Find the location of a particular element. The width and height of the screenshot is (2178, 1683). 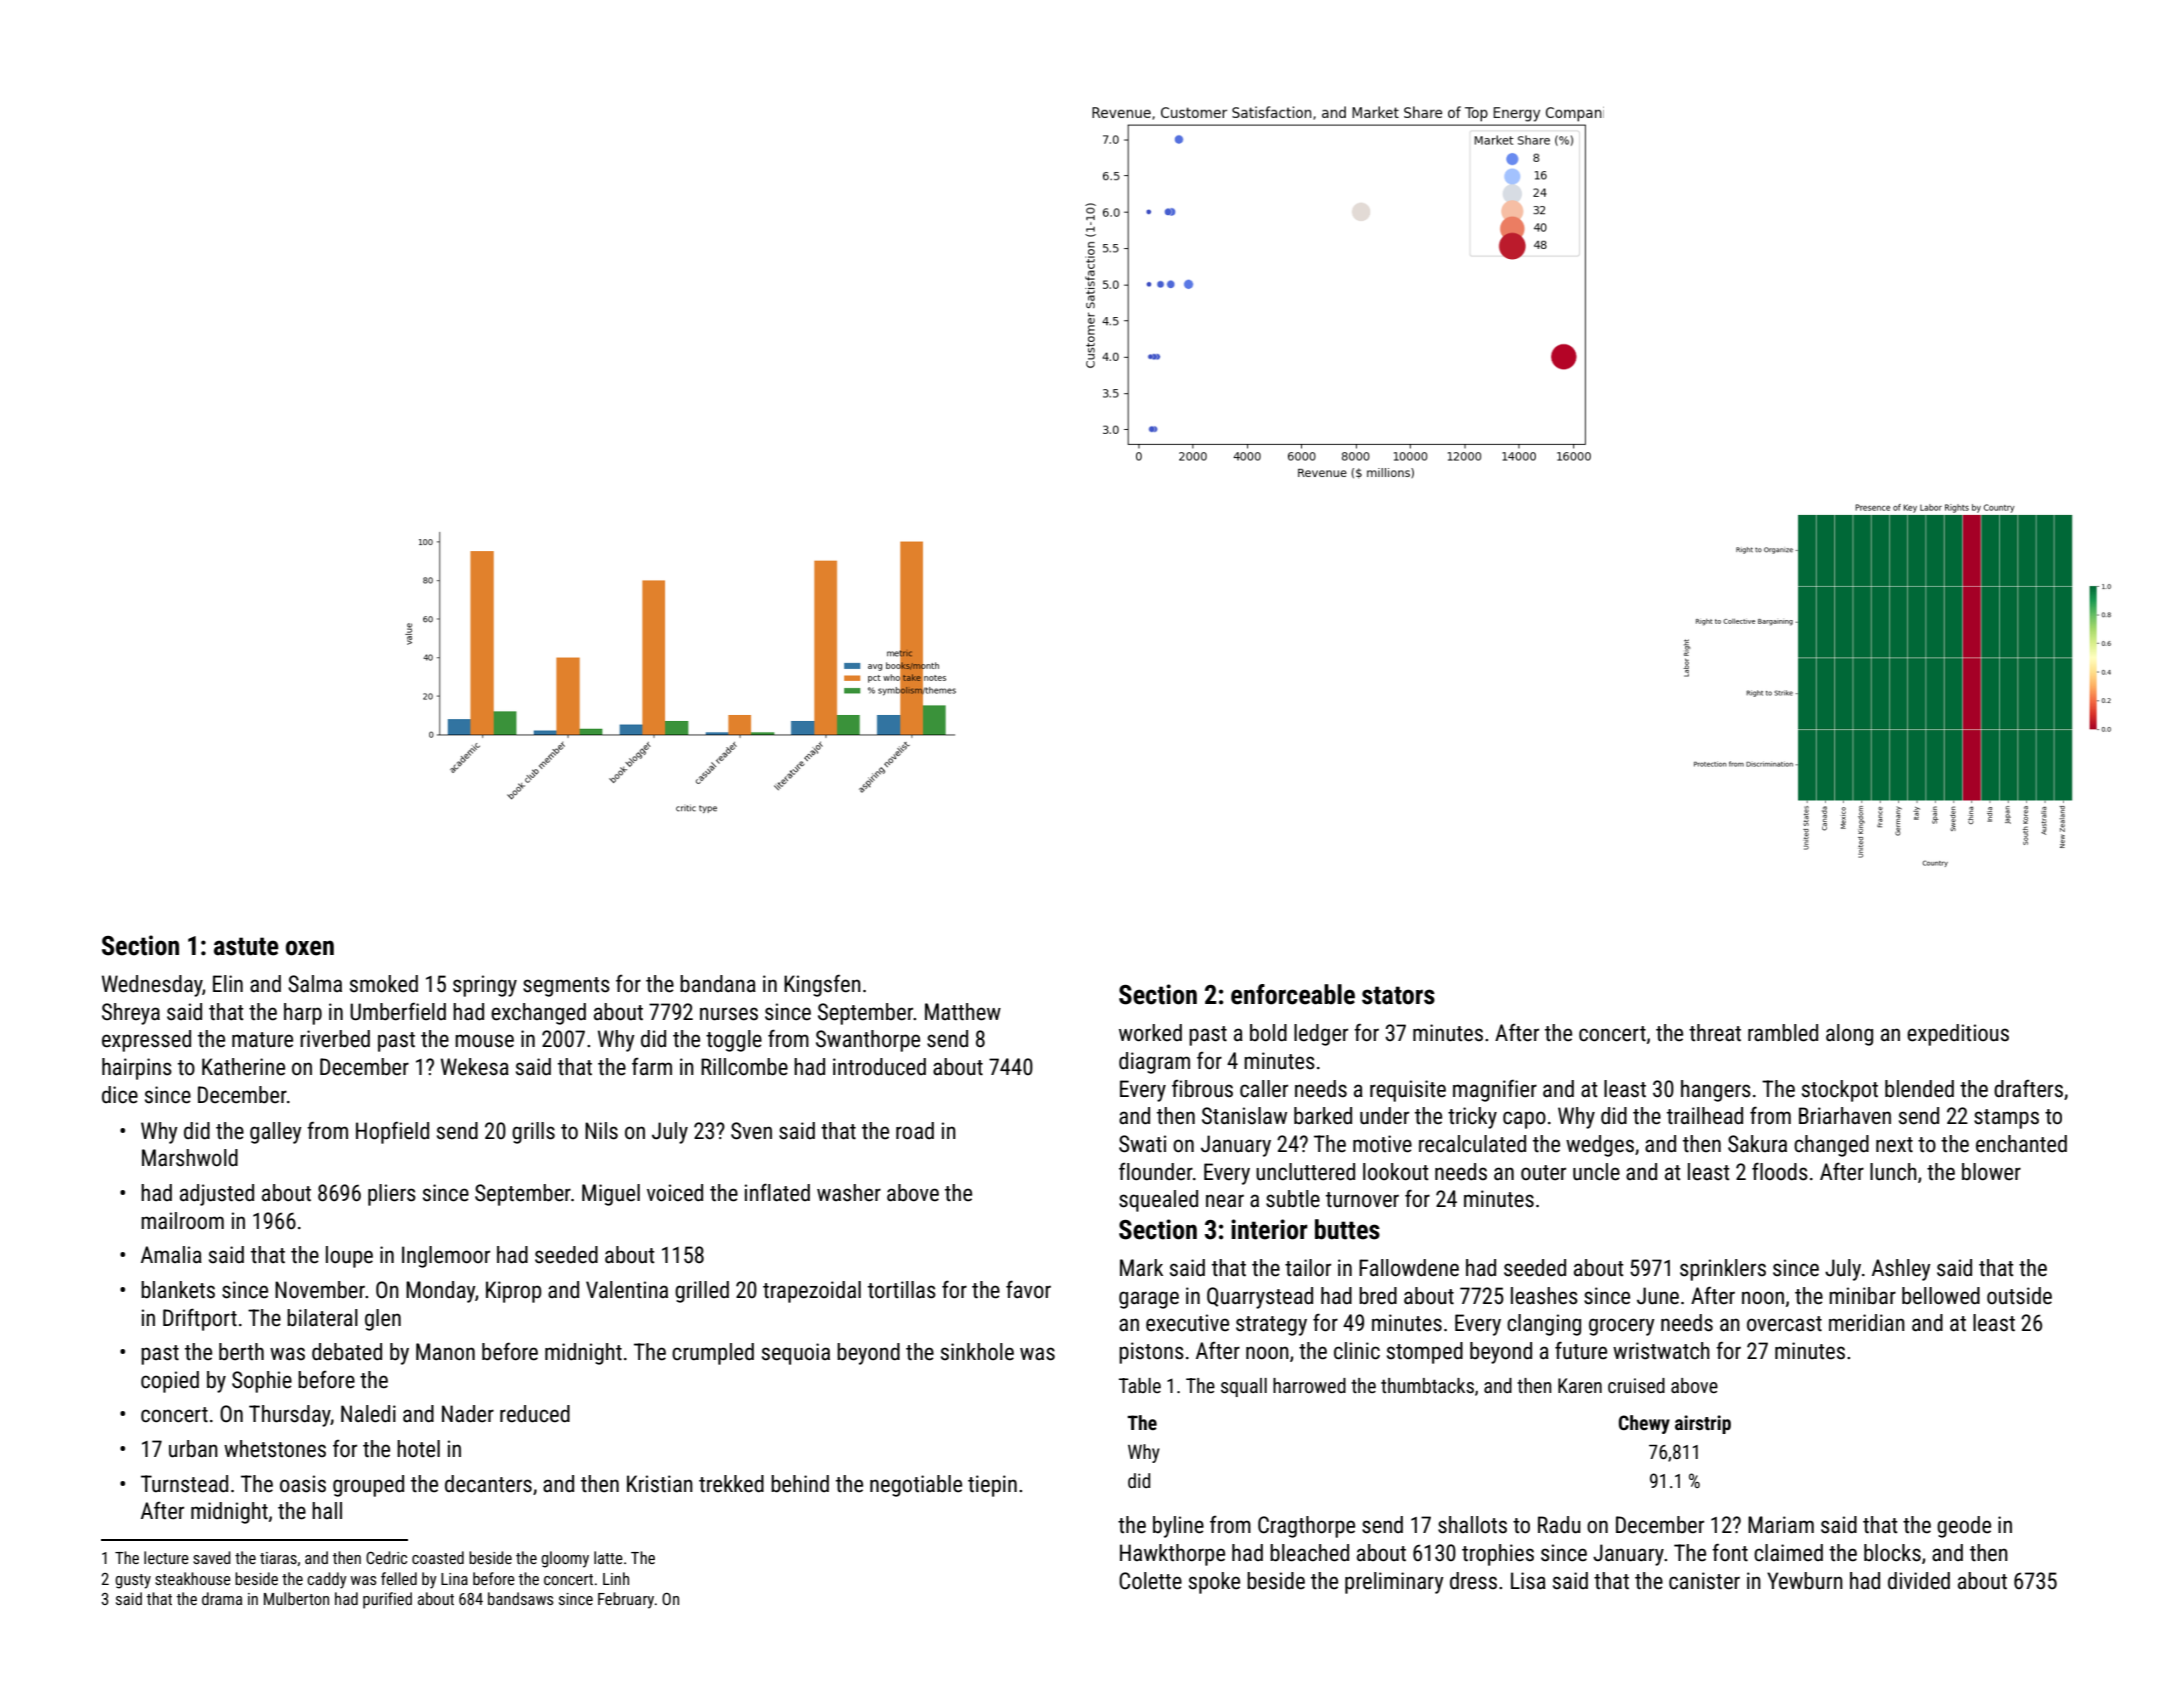

Kiprop is located at coordinates (513, 1292).
